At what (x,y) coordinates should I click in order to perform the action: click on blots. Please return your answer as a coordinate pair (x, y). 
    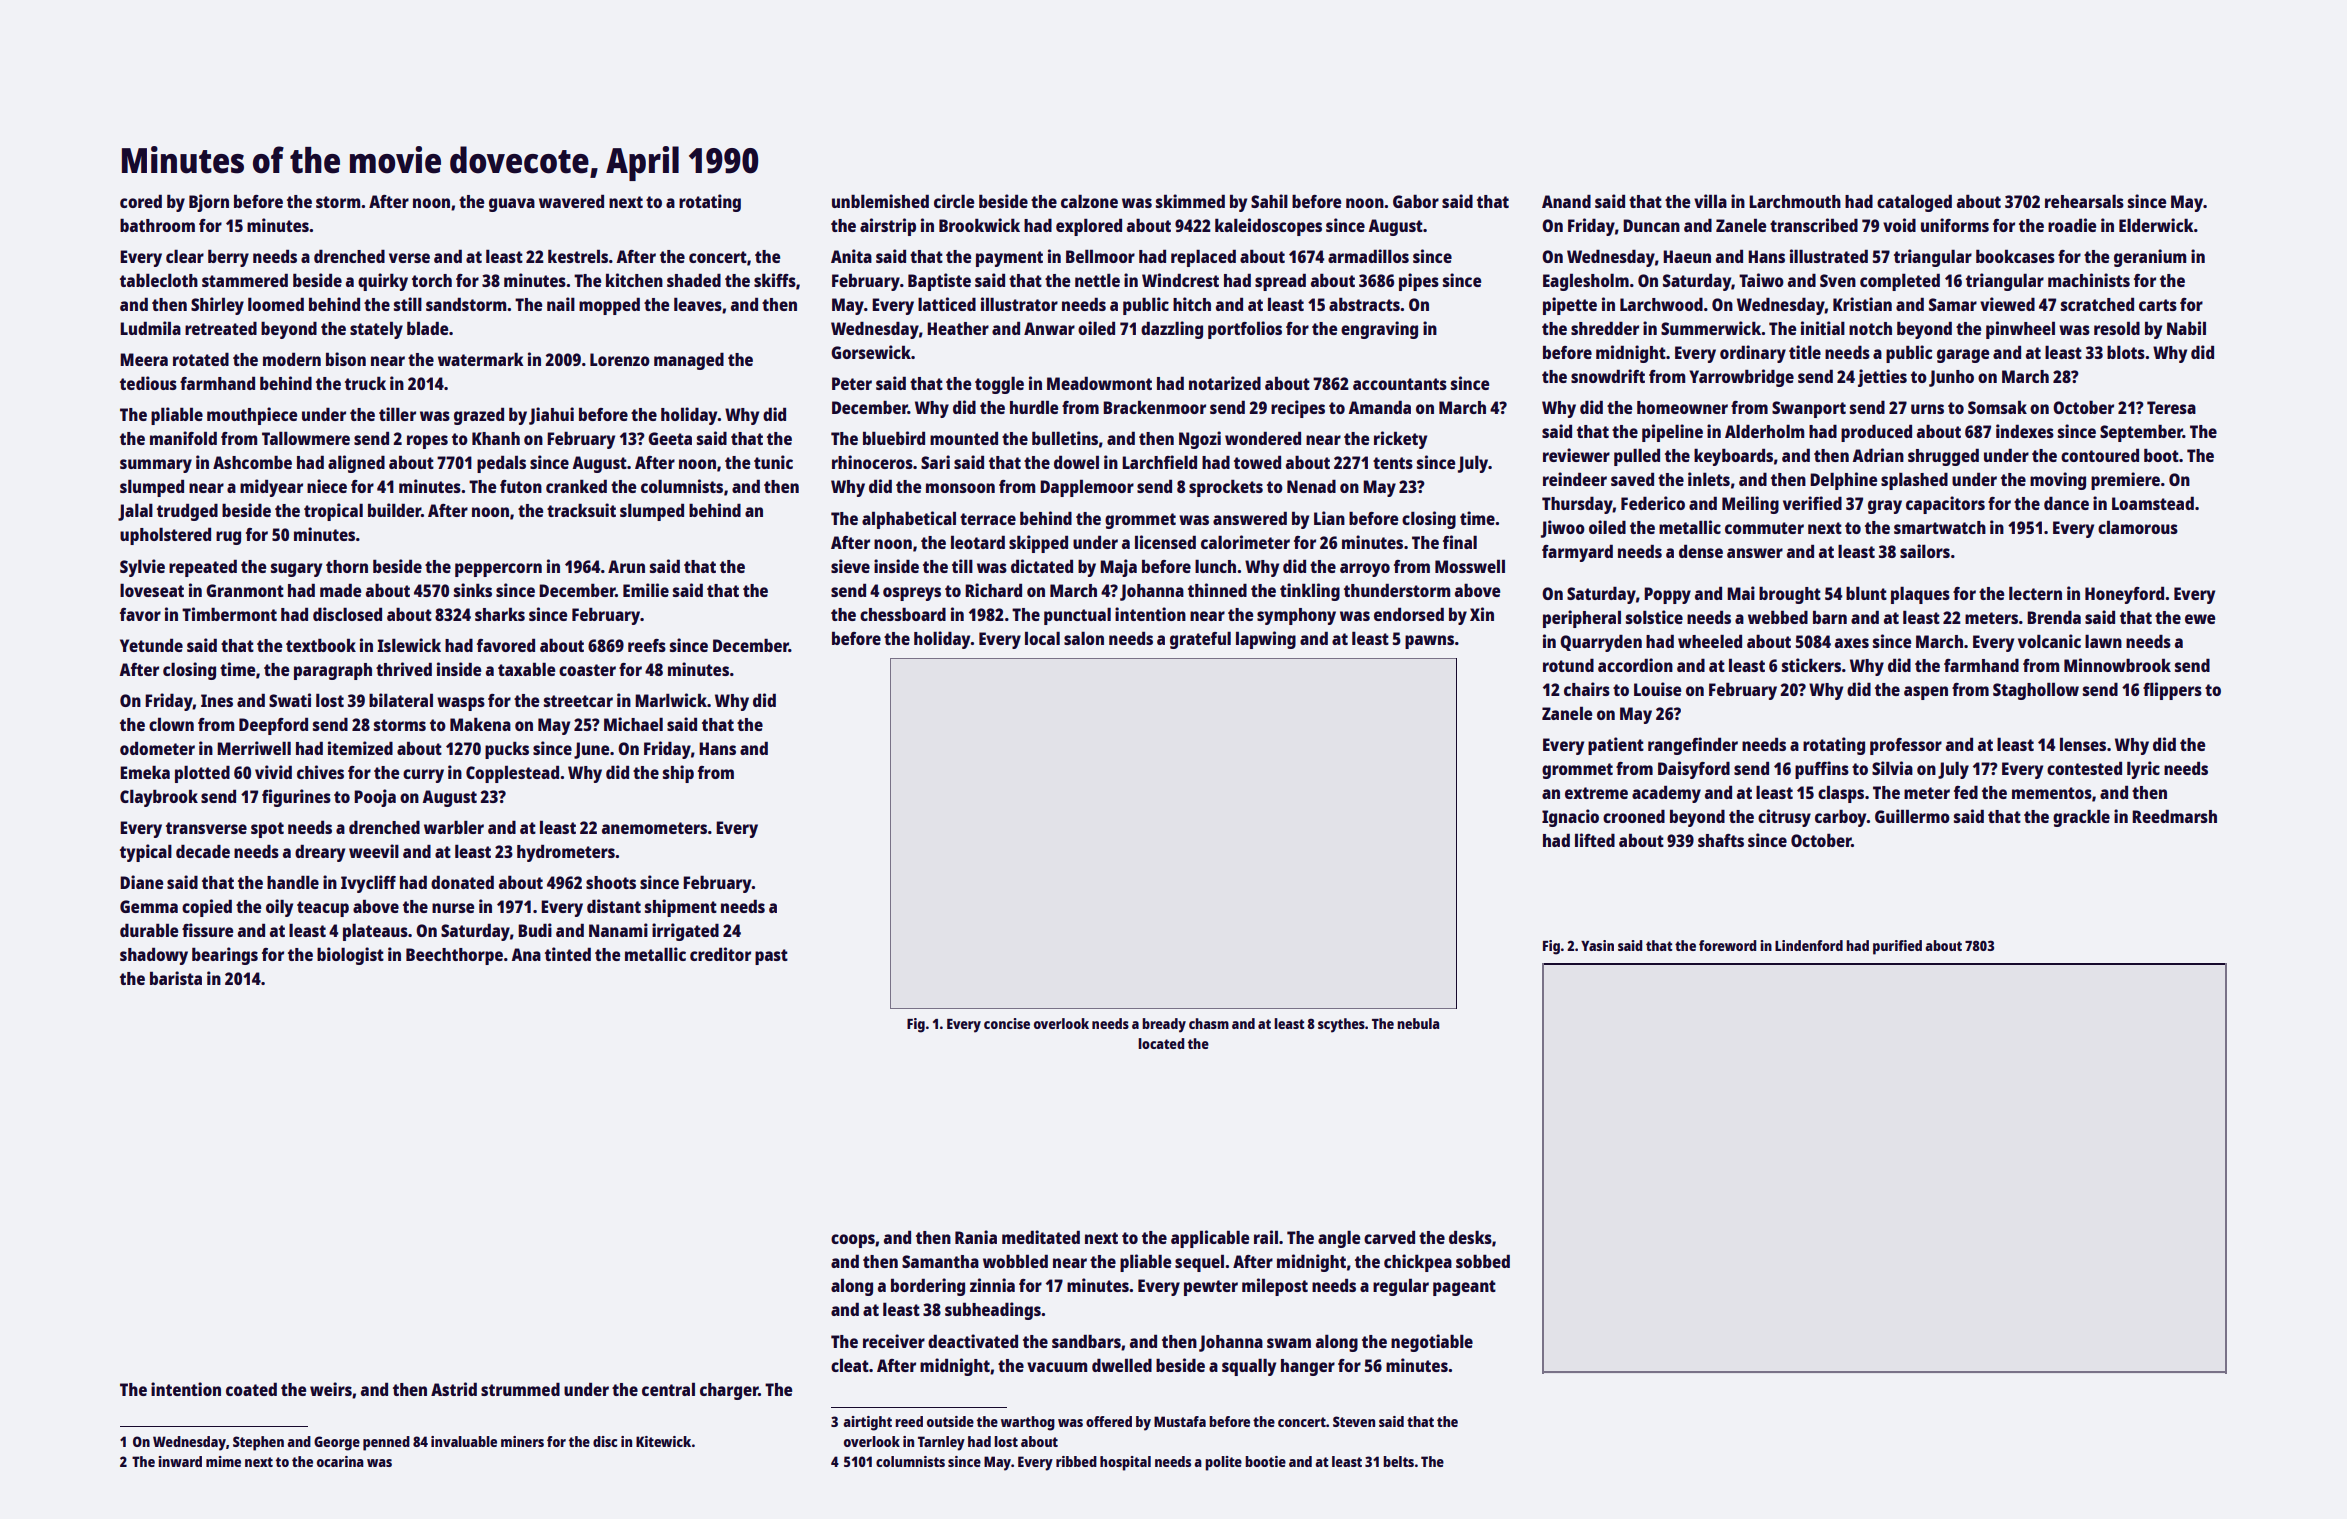
    Looking at the image, I should click on (2126, 352).
